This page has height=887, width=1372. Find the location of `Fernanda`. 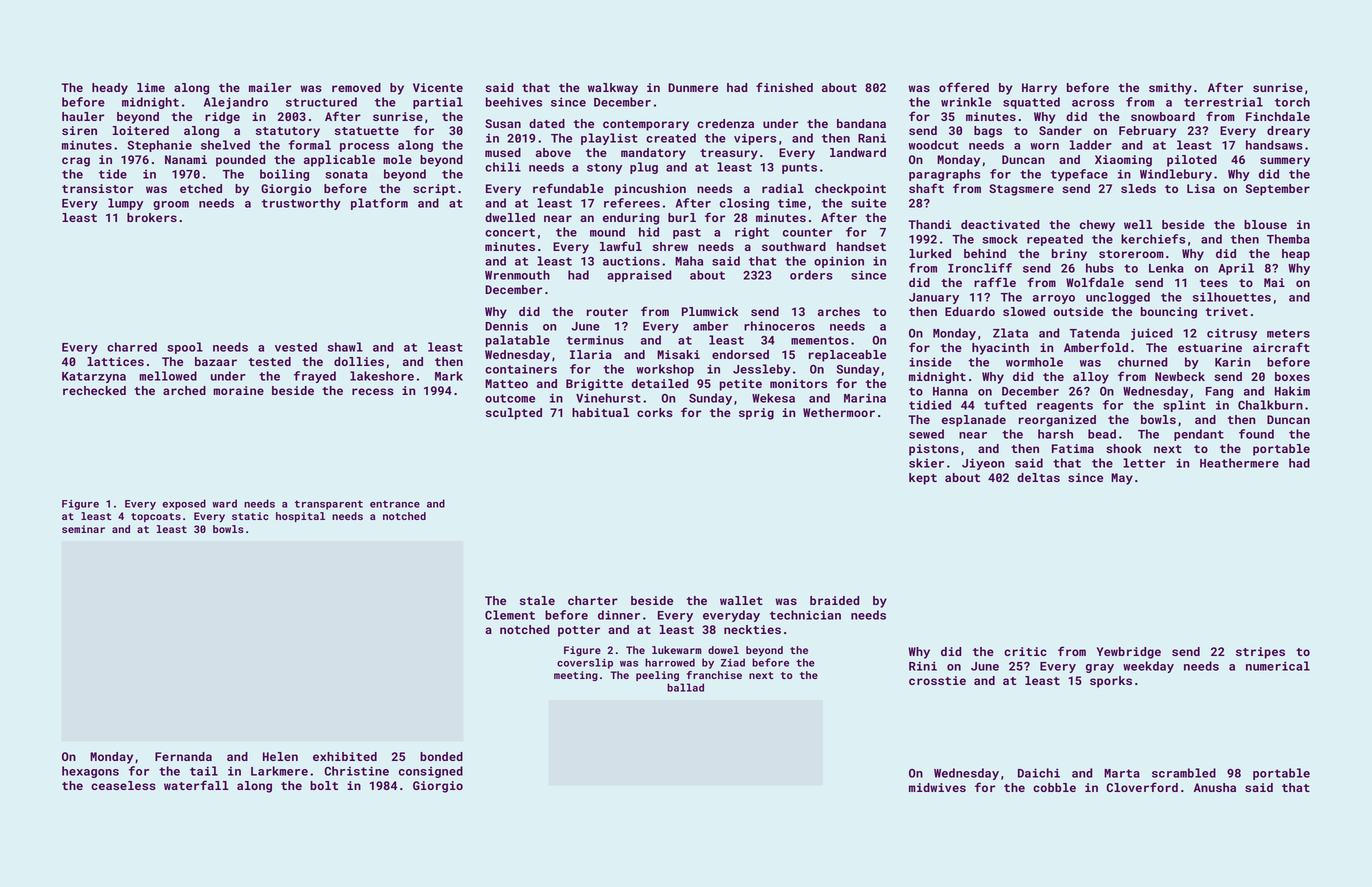

Fernanda is located at coordinates (183, 756).
